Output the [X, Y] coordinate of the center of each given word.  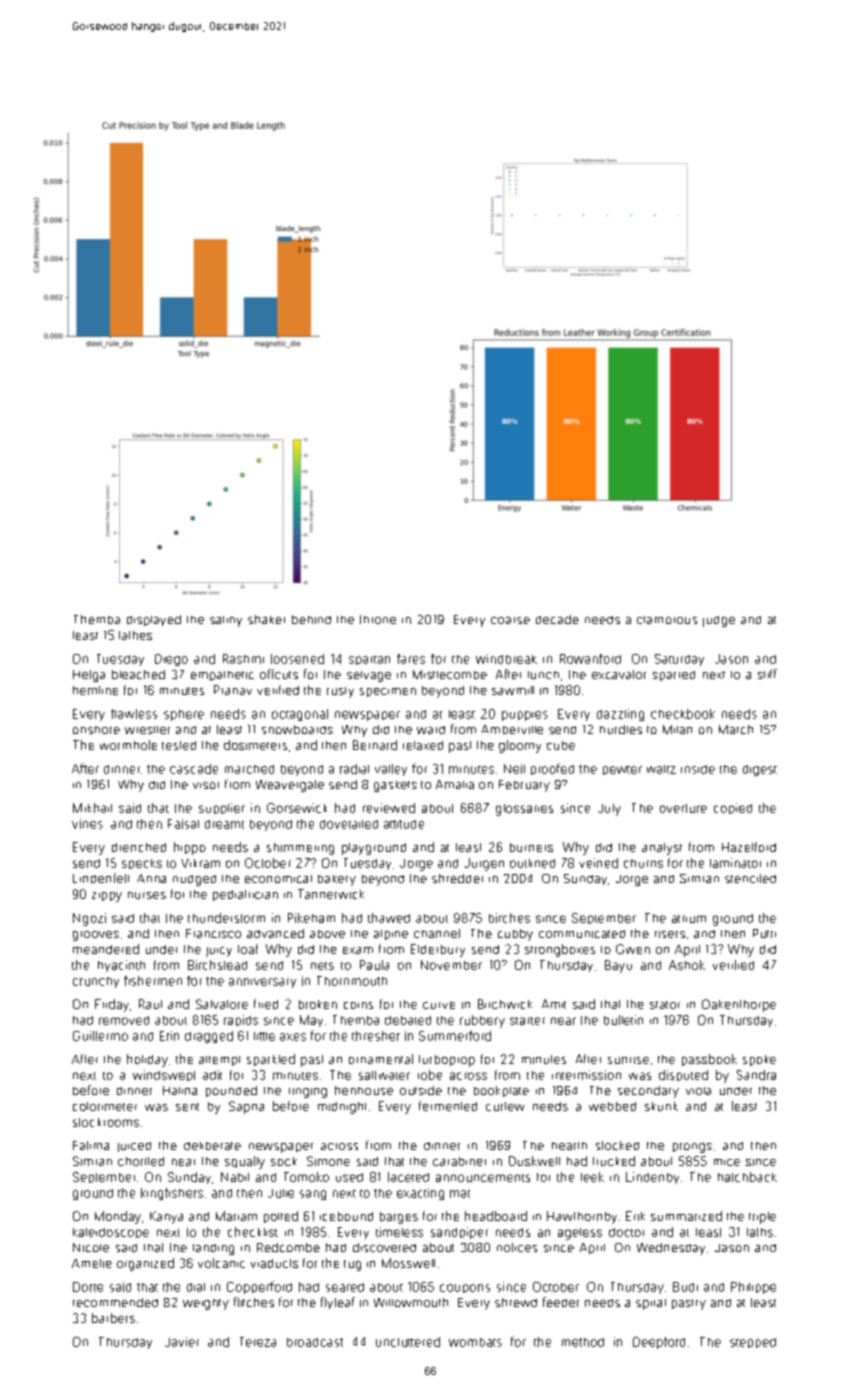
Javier [182, 1342]
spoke [759, 1060]
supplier [222, 808]
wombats [475, 1342]
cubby [515, 935]
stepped [753, 1343]
